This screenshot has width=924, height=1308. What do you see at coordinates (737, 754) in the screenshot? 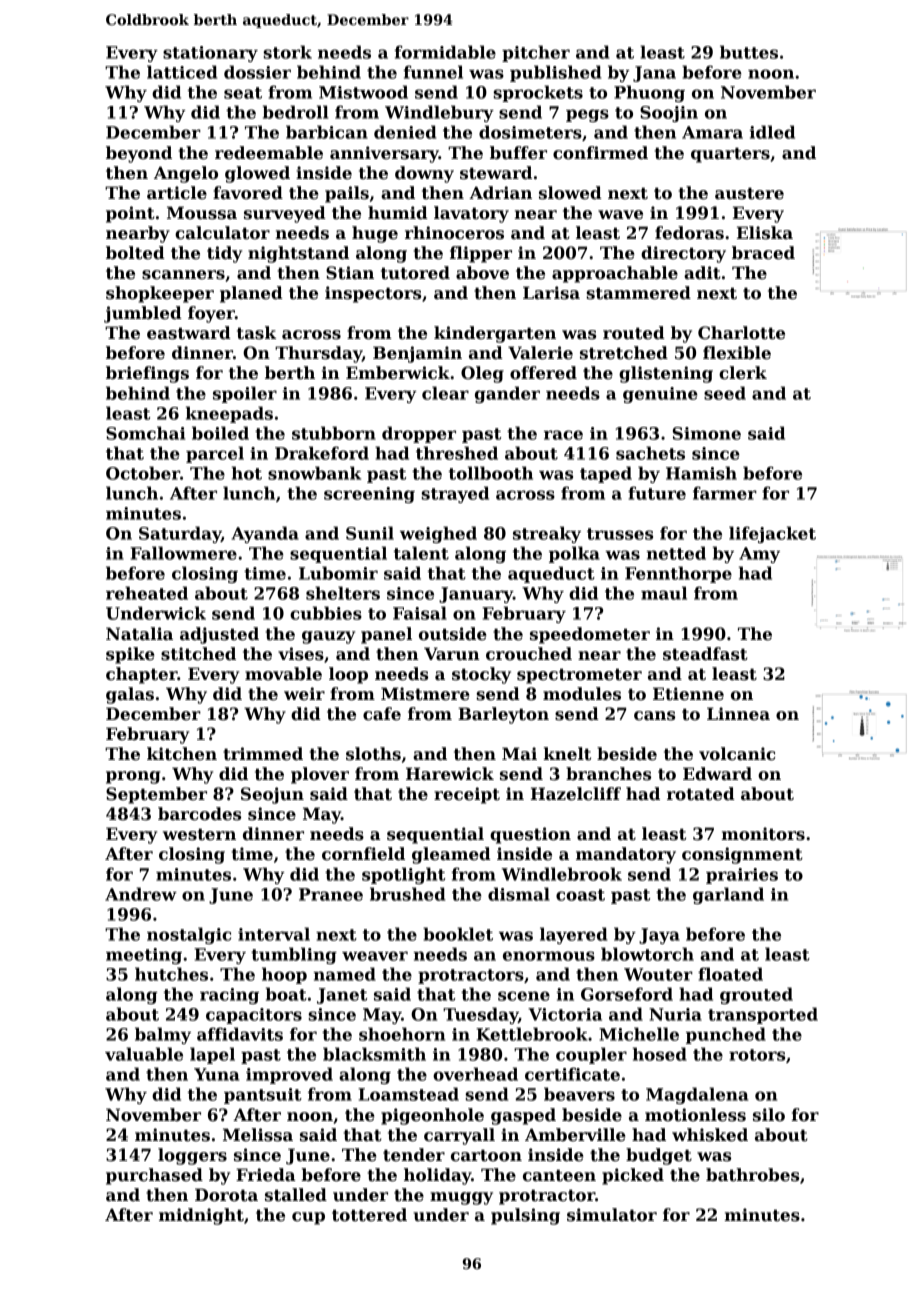
I see `volcanic` at bounding box center [737, 754].
